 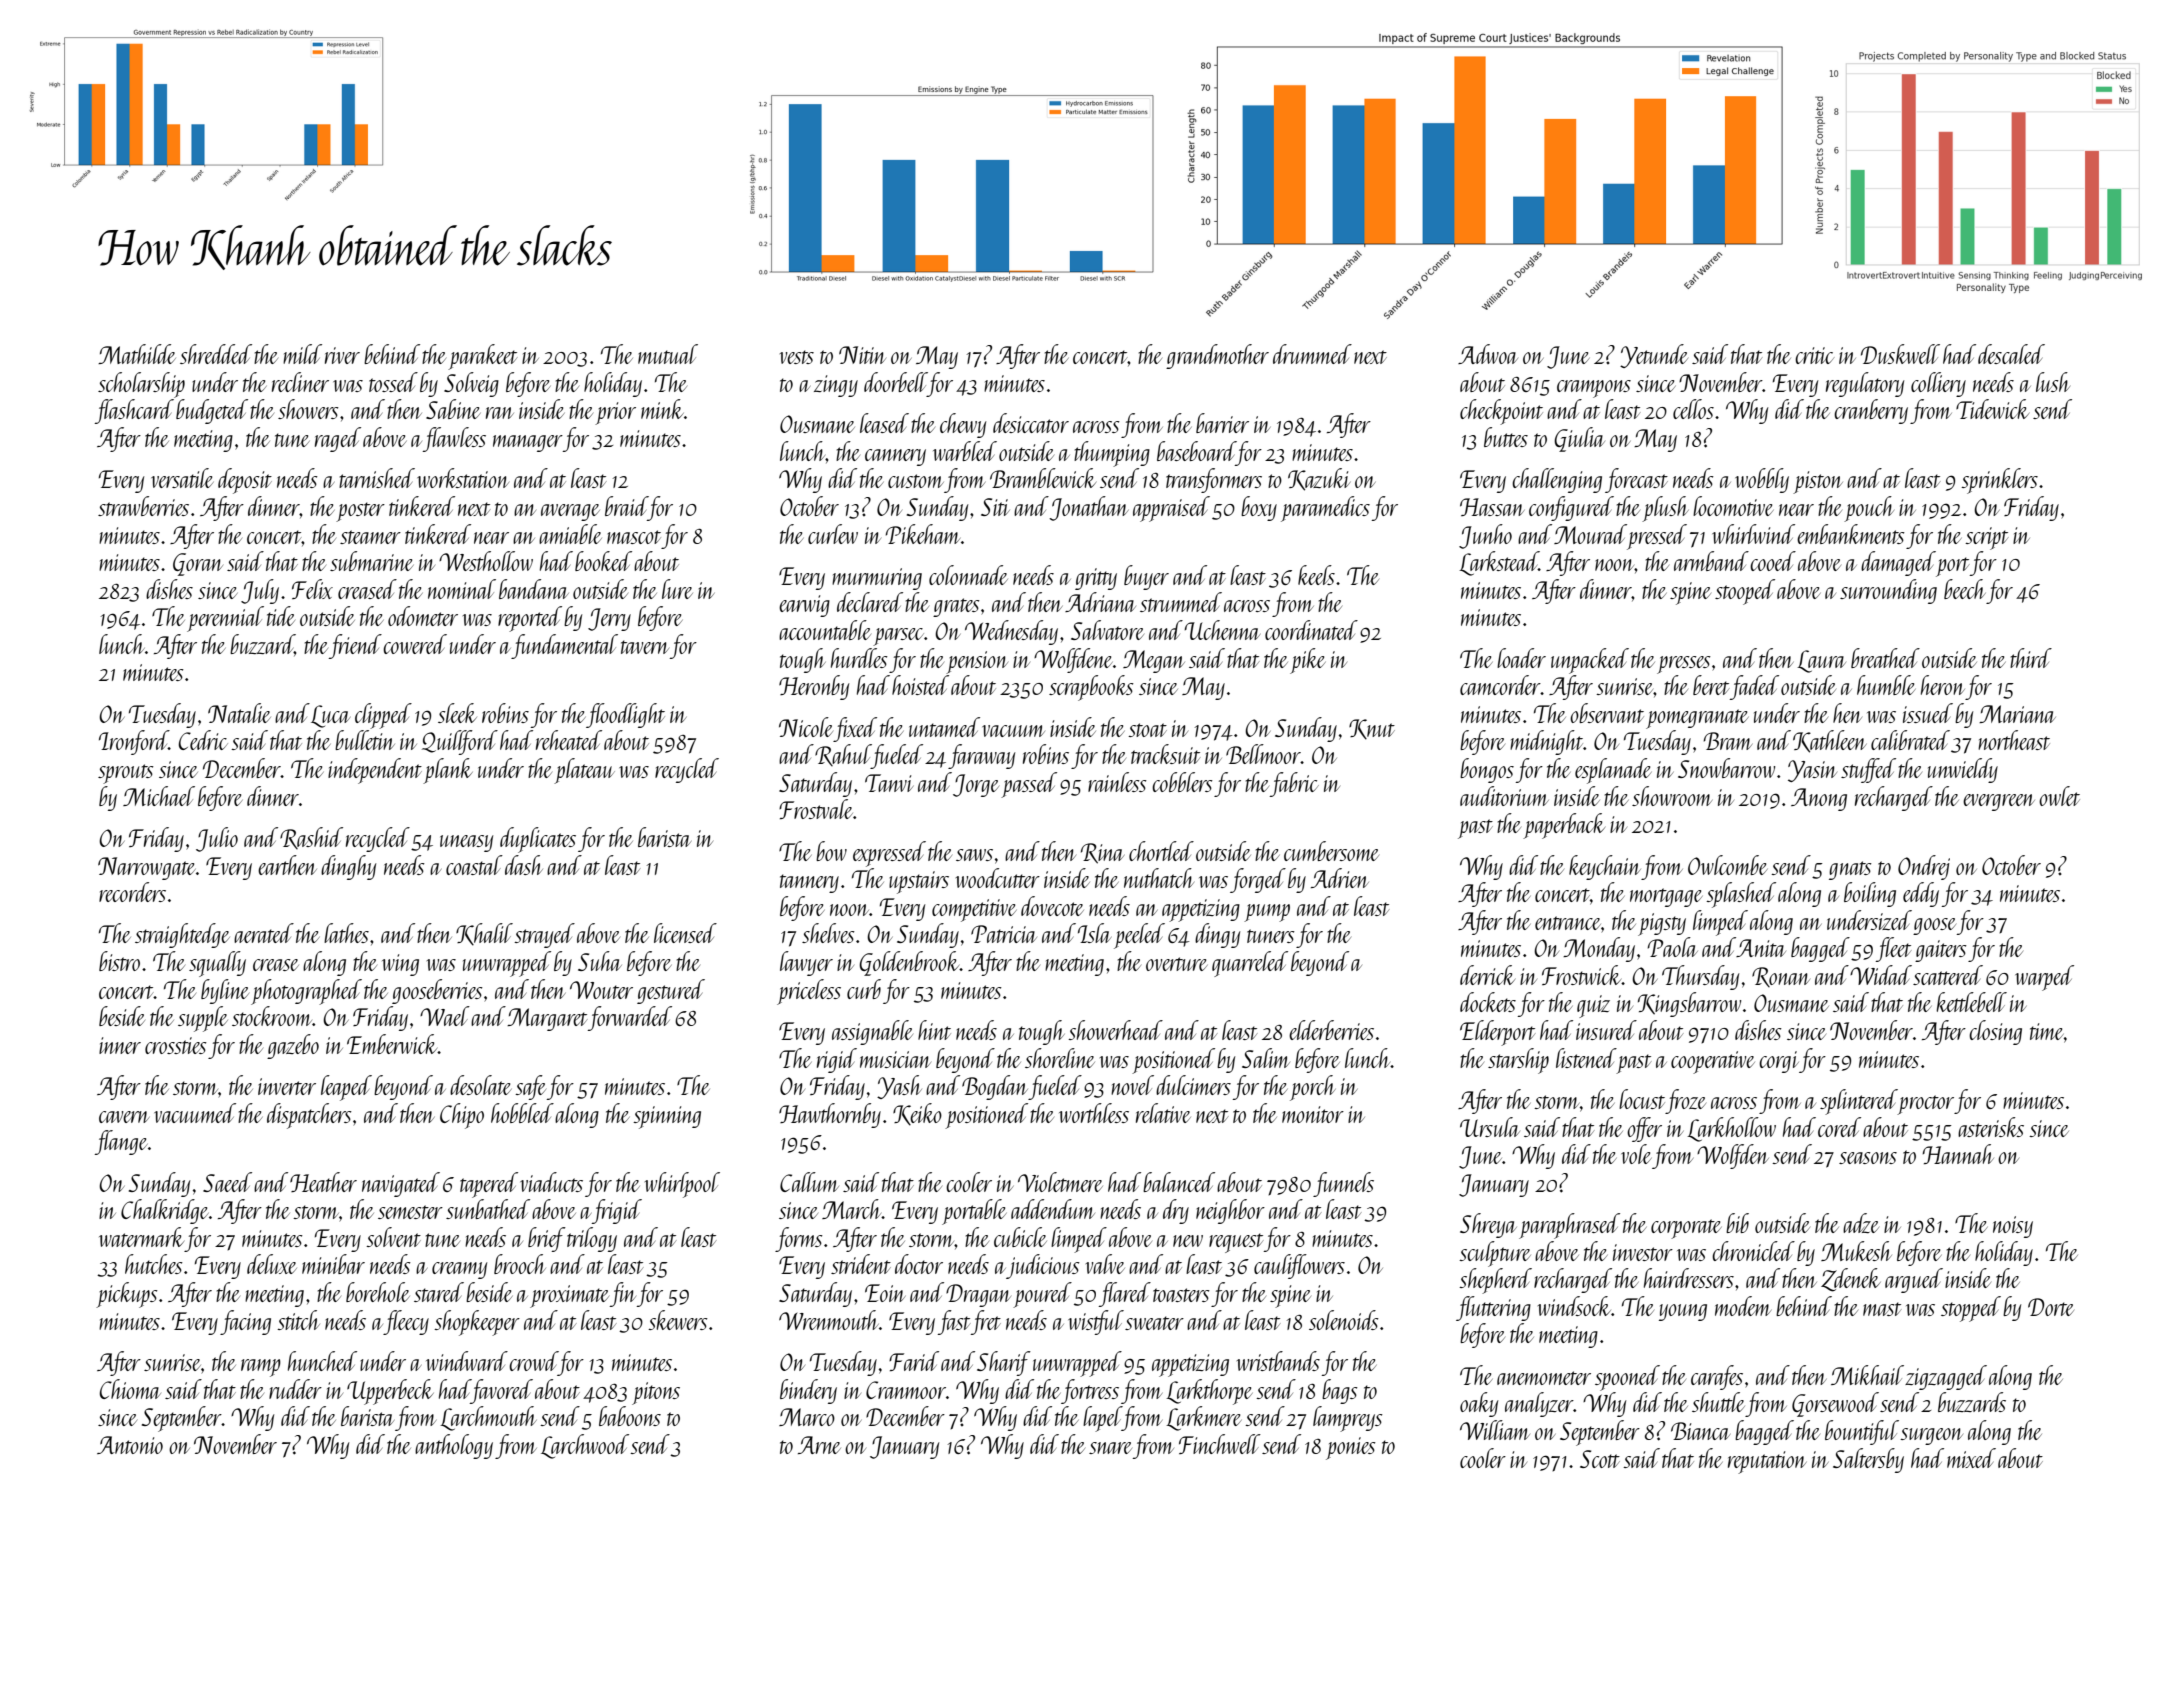 I want to click on baboons, so click(x=630, y=1416).
